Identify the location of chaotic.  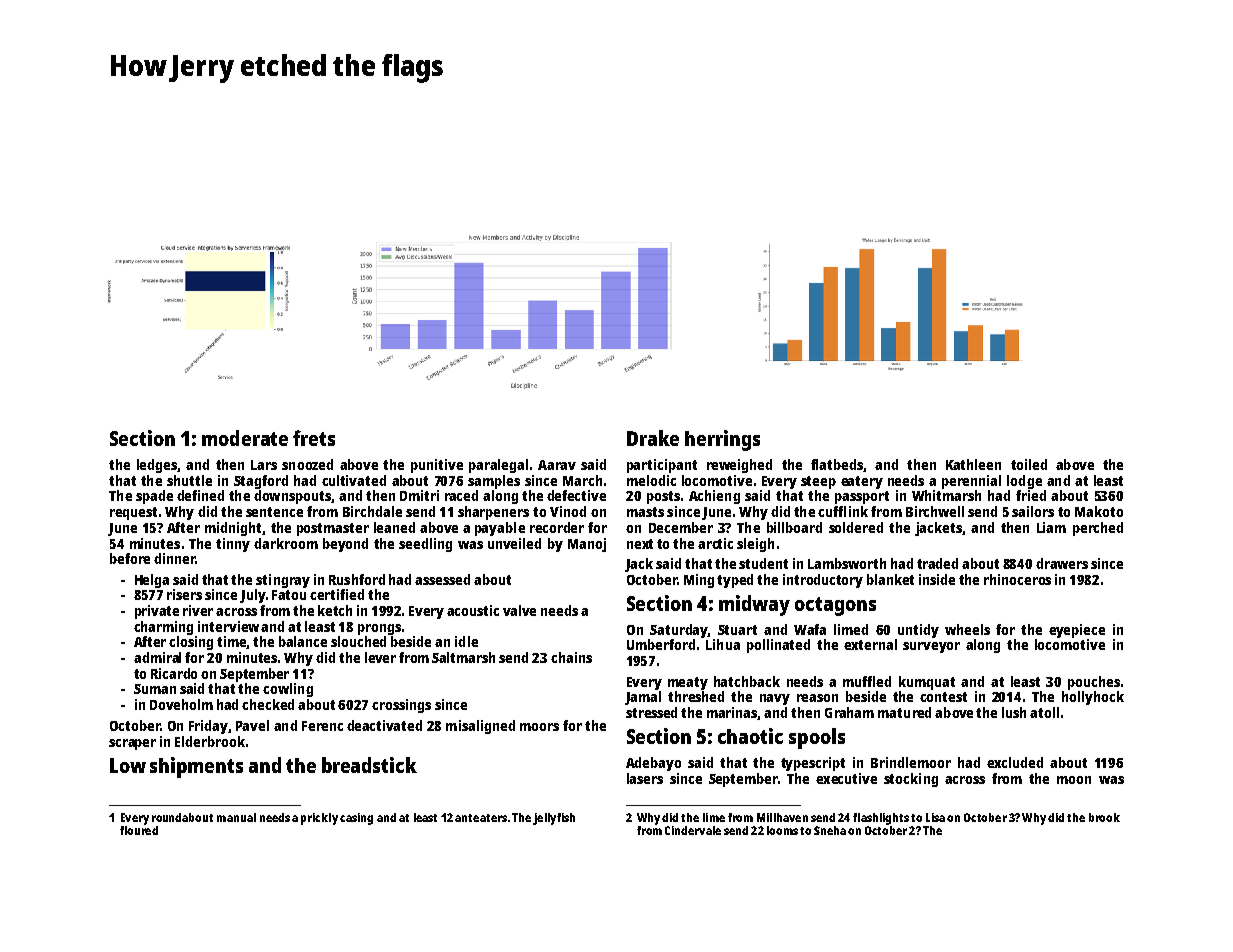
(750, 736).
